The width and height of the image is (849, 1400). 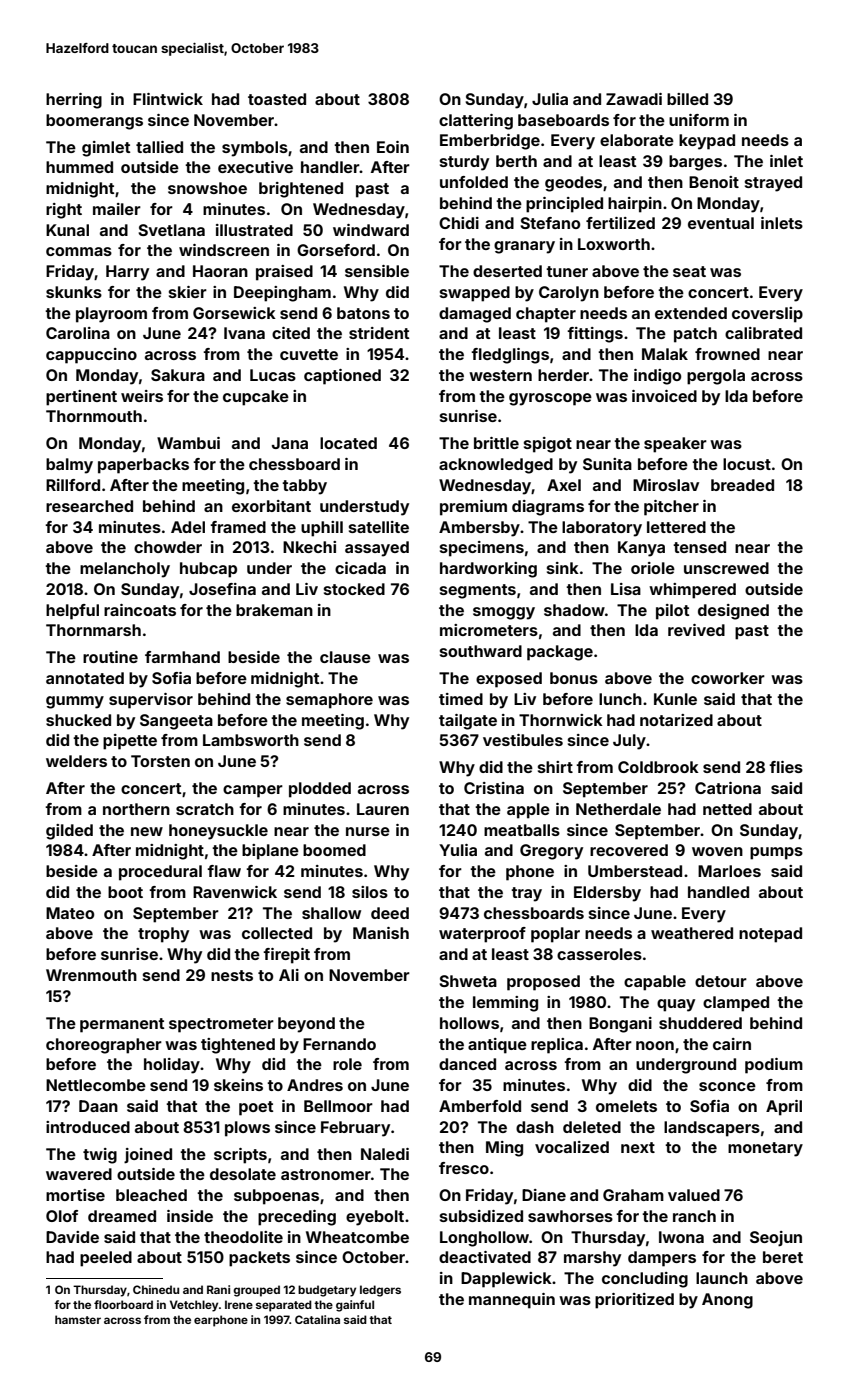 I want to click on notarized, so click(x=676, y=720).
